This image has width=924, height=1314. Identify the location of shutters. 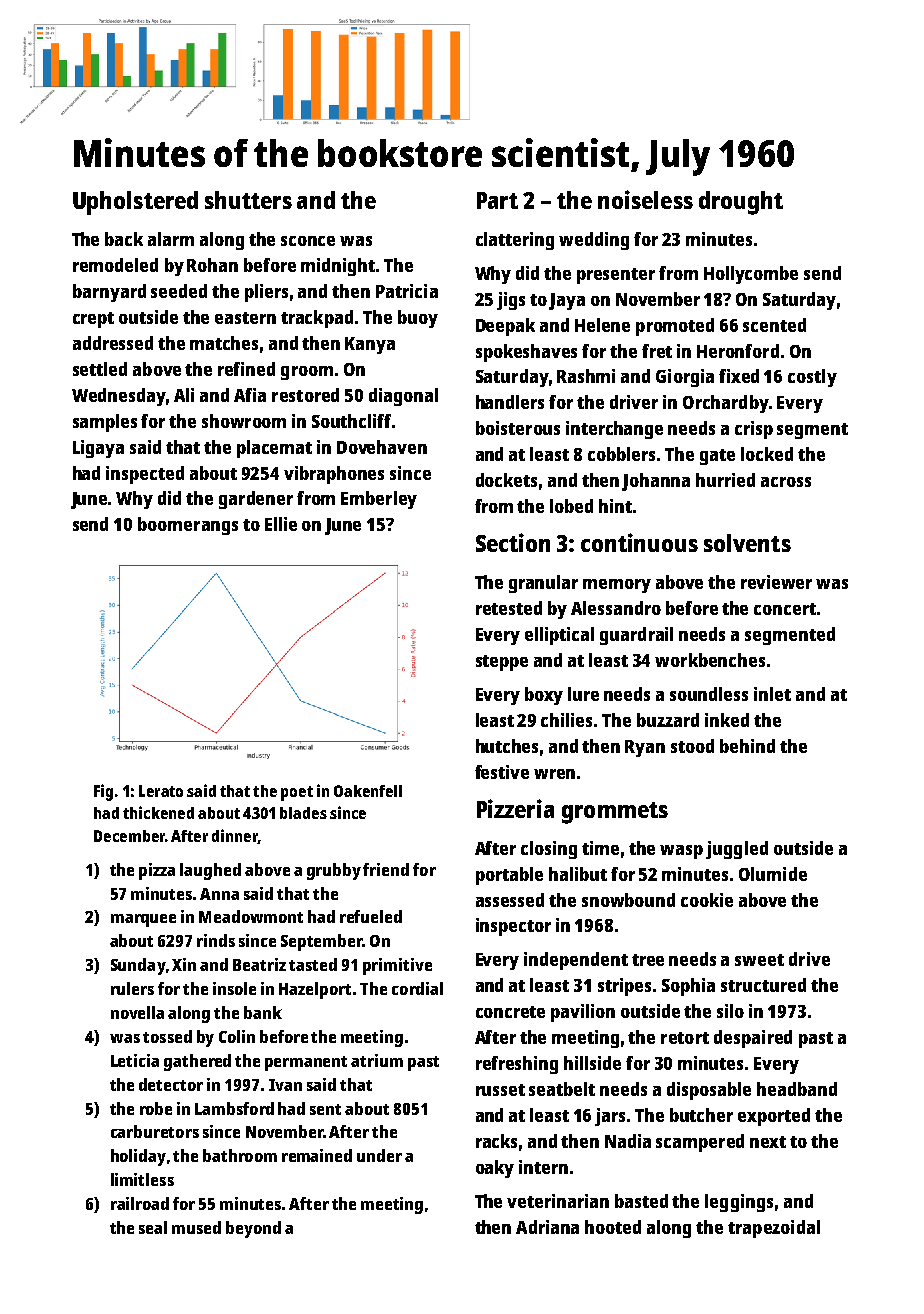
(248, 200).
